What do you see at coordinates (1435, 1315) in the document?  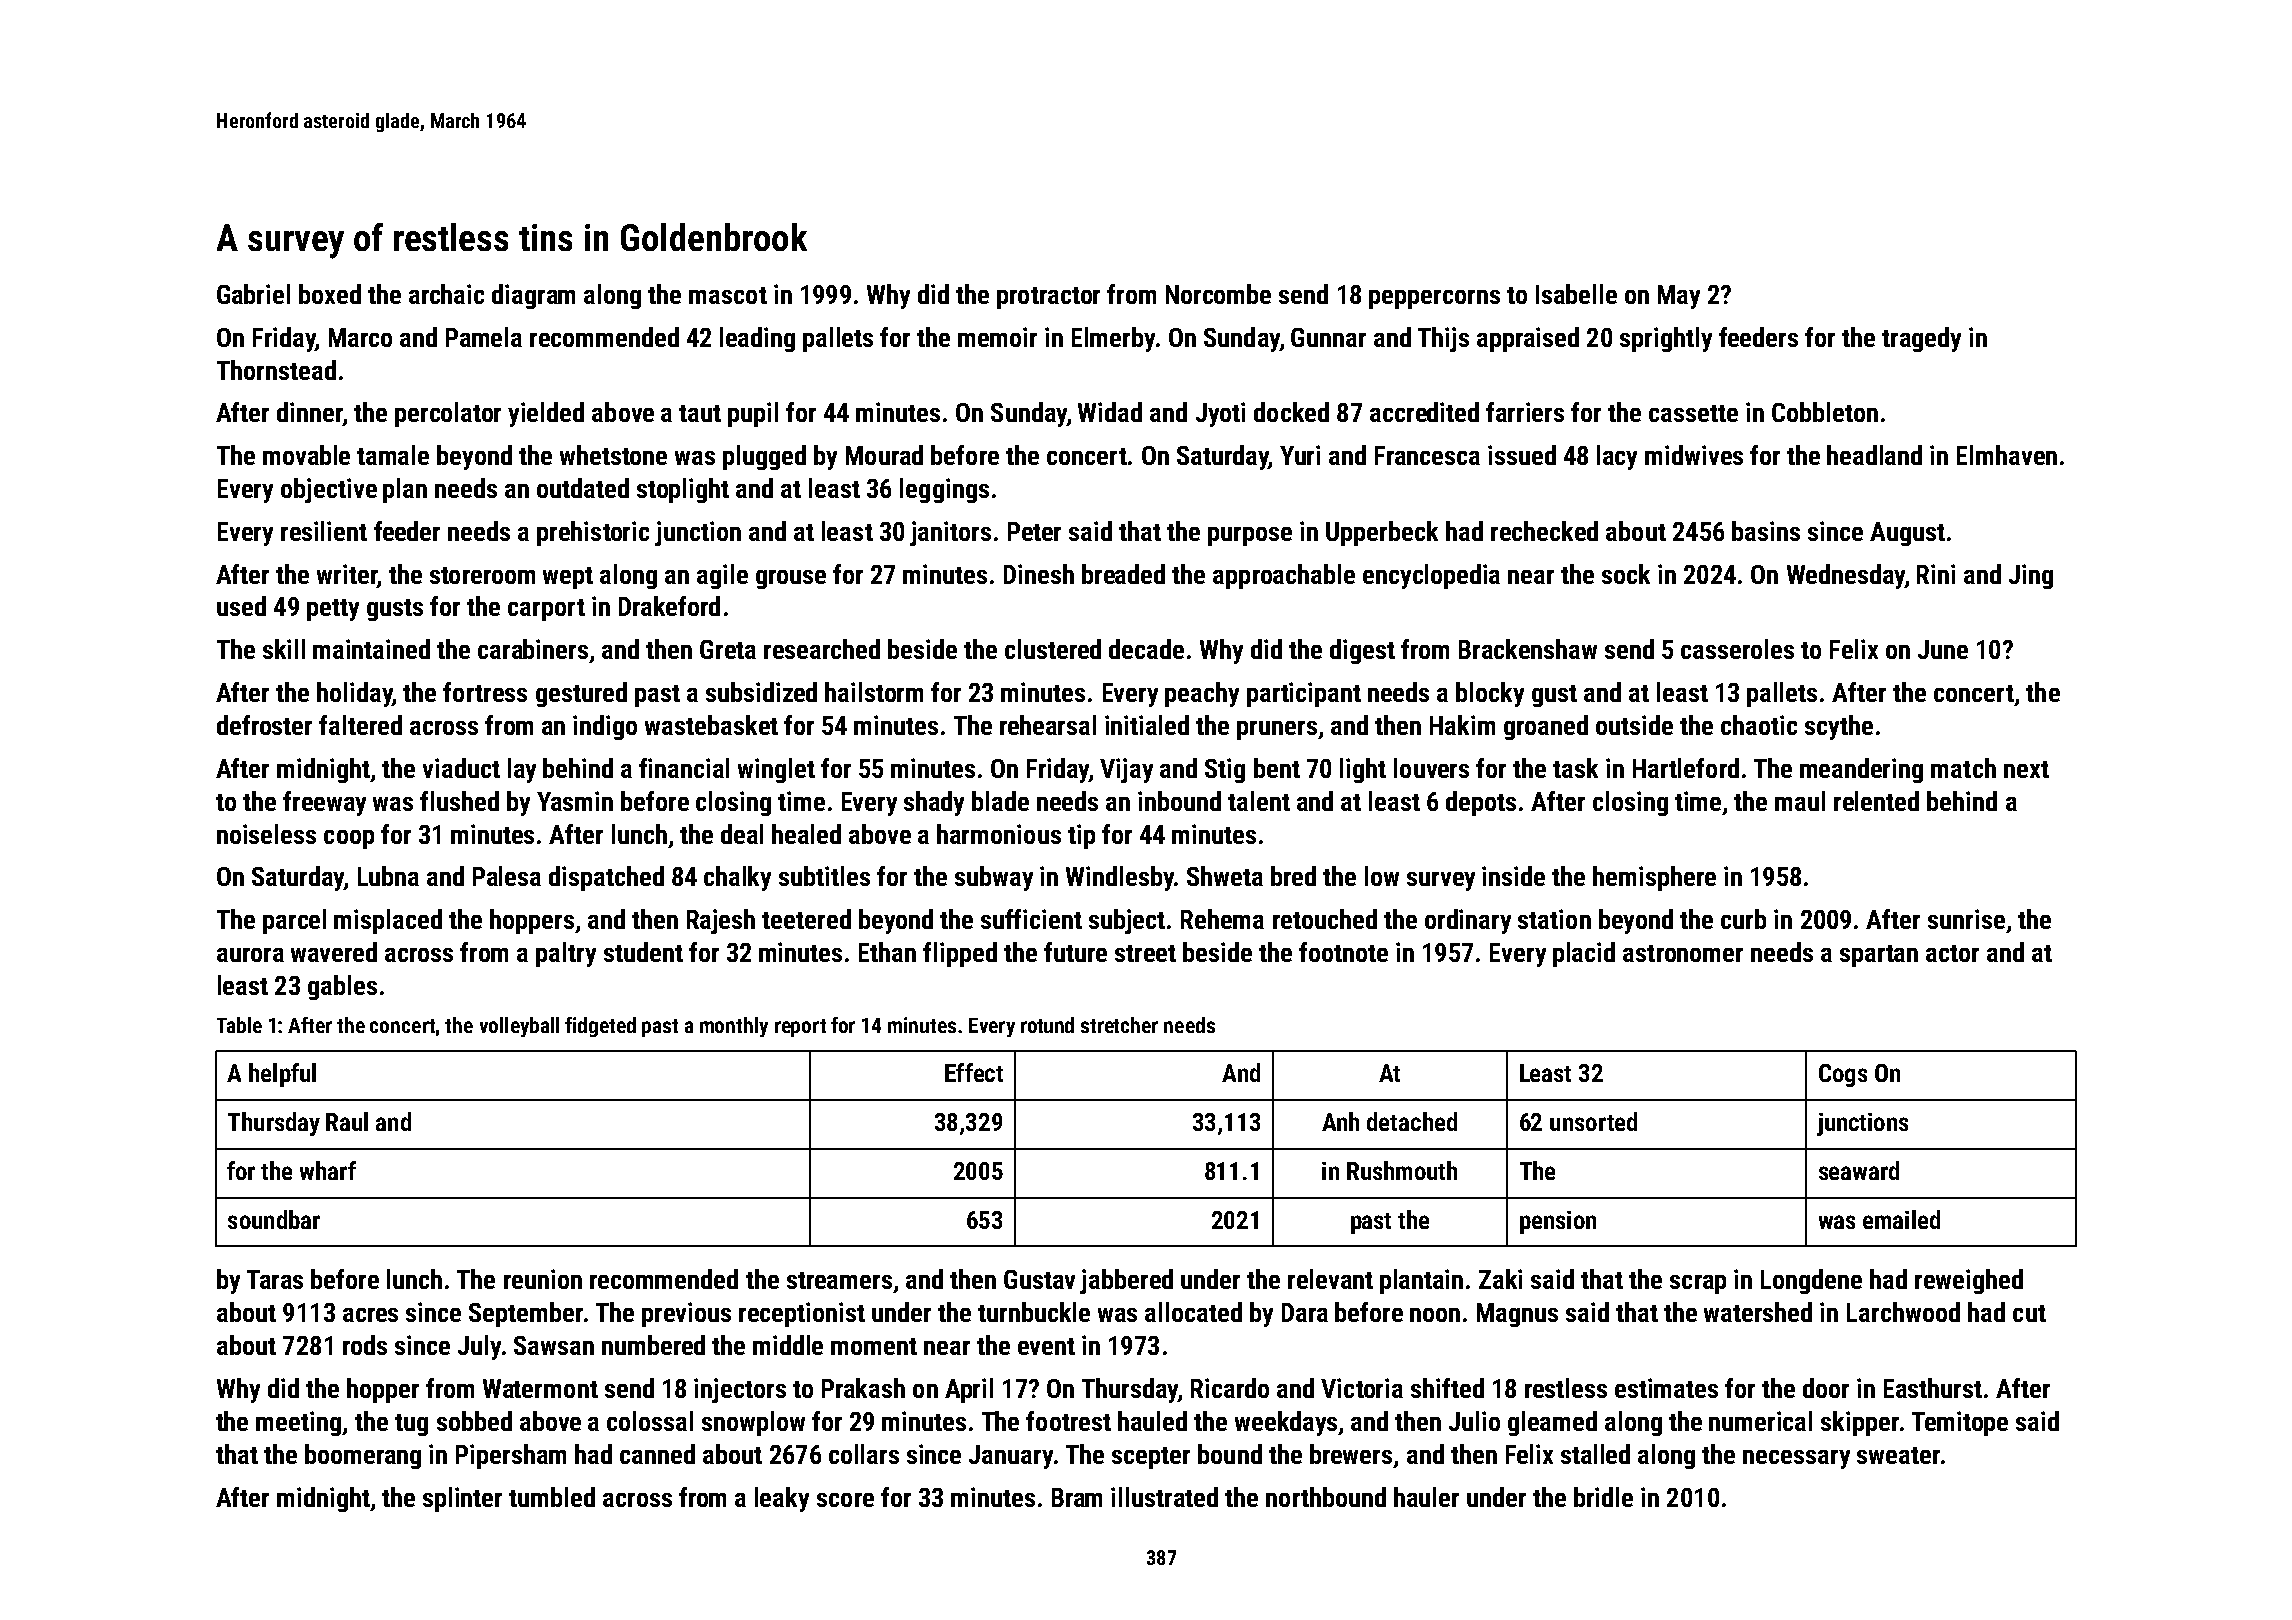 I see `noon` at bounding box center [1435, 1315].
